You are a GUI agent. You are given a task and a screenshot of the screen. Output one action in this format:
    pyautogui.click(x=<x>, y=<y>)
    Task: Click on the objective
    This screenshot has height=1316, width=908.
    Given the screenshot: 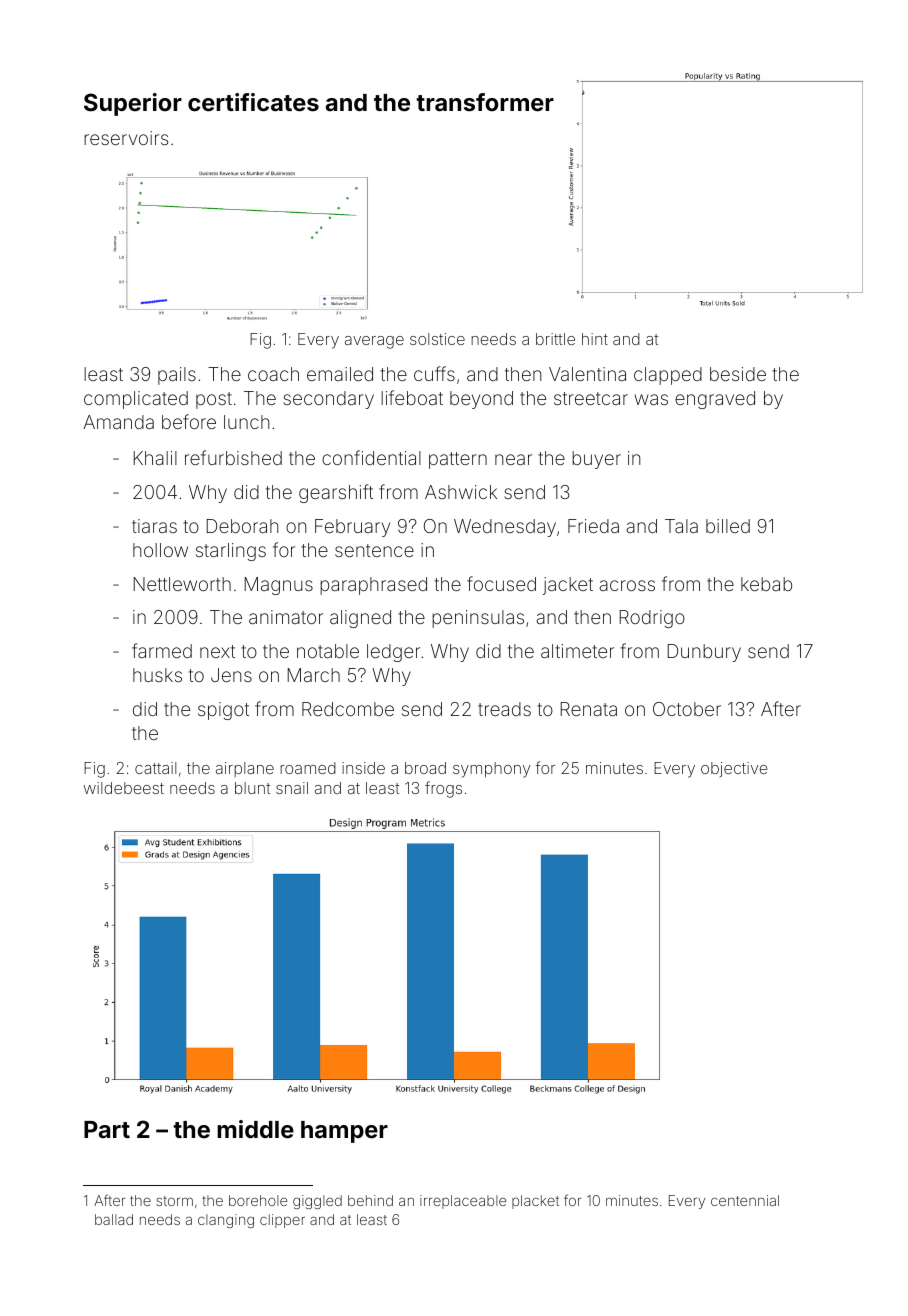 What is the action you would take?
    pyautogui.click(x=734, y=769)
